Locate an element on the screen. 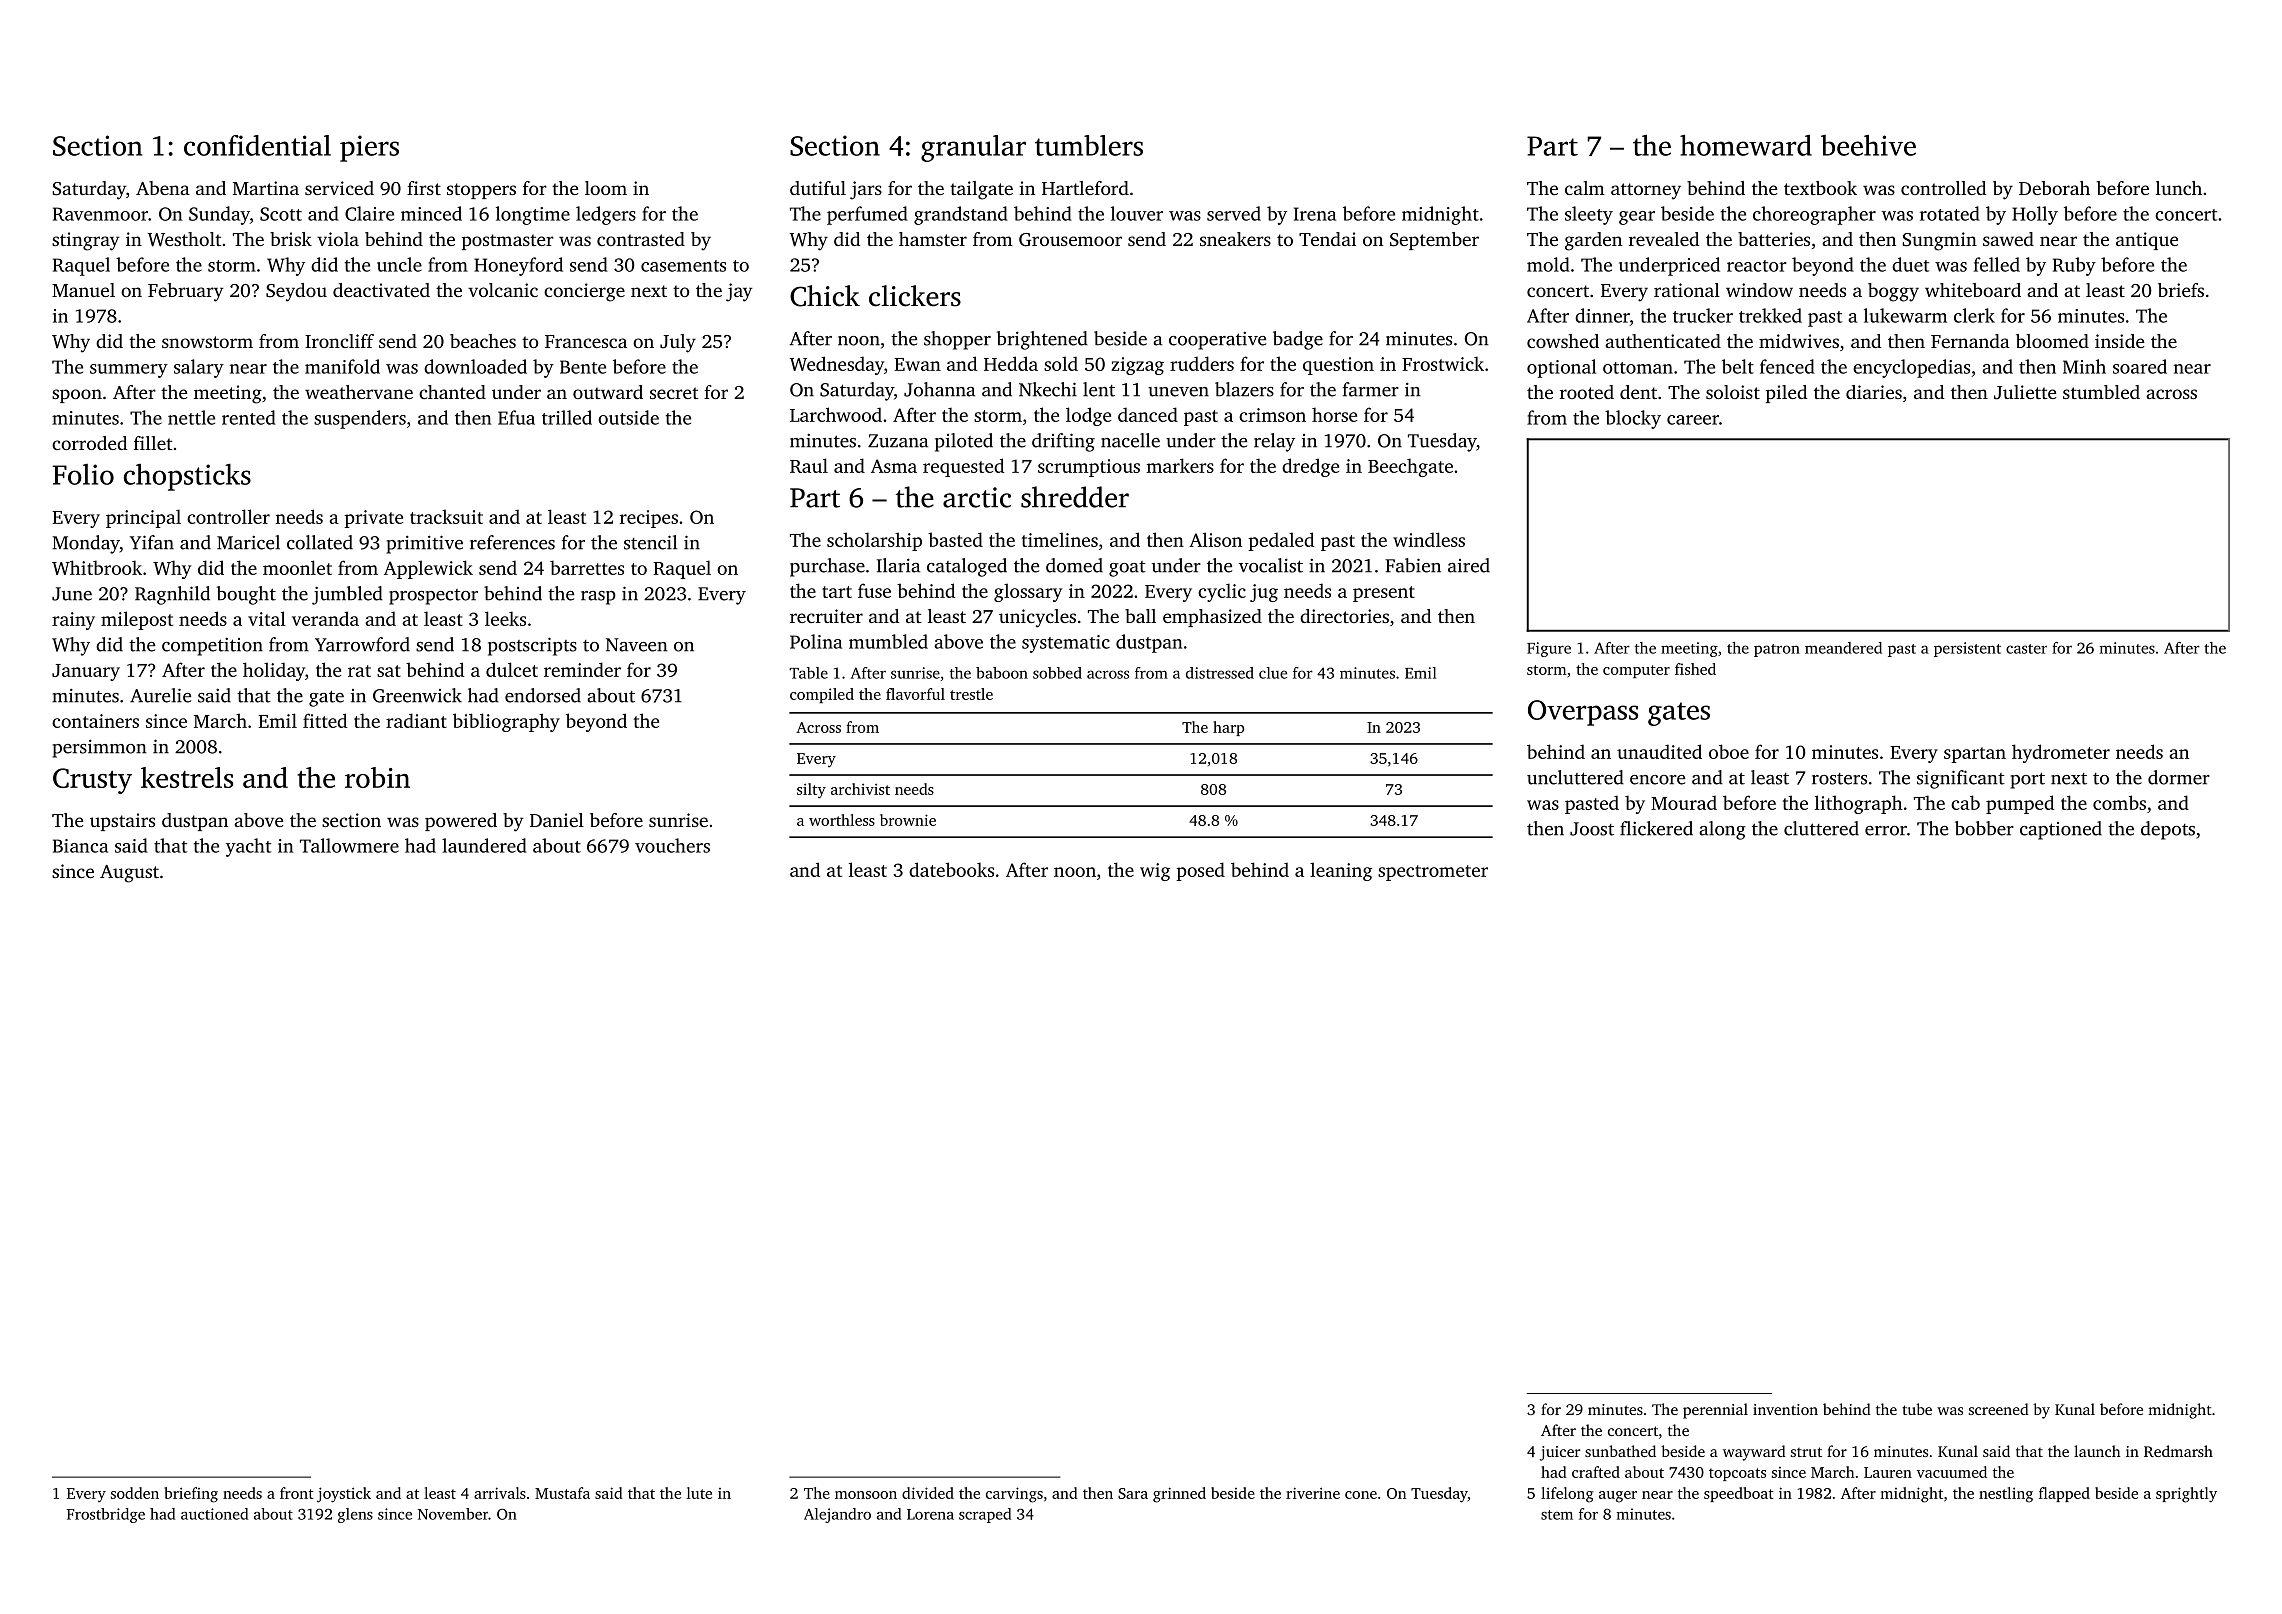 The image size is (2282, 1614). downloaded is located at coordinates (475, 366).
